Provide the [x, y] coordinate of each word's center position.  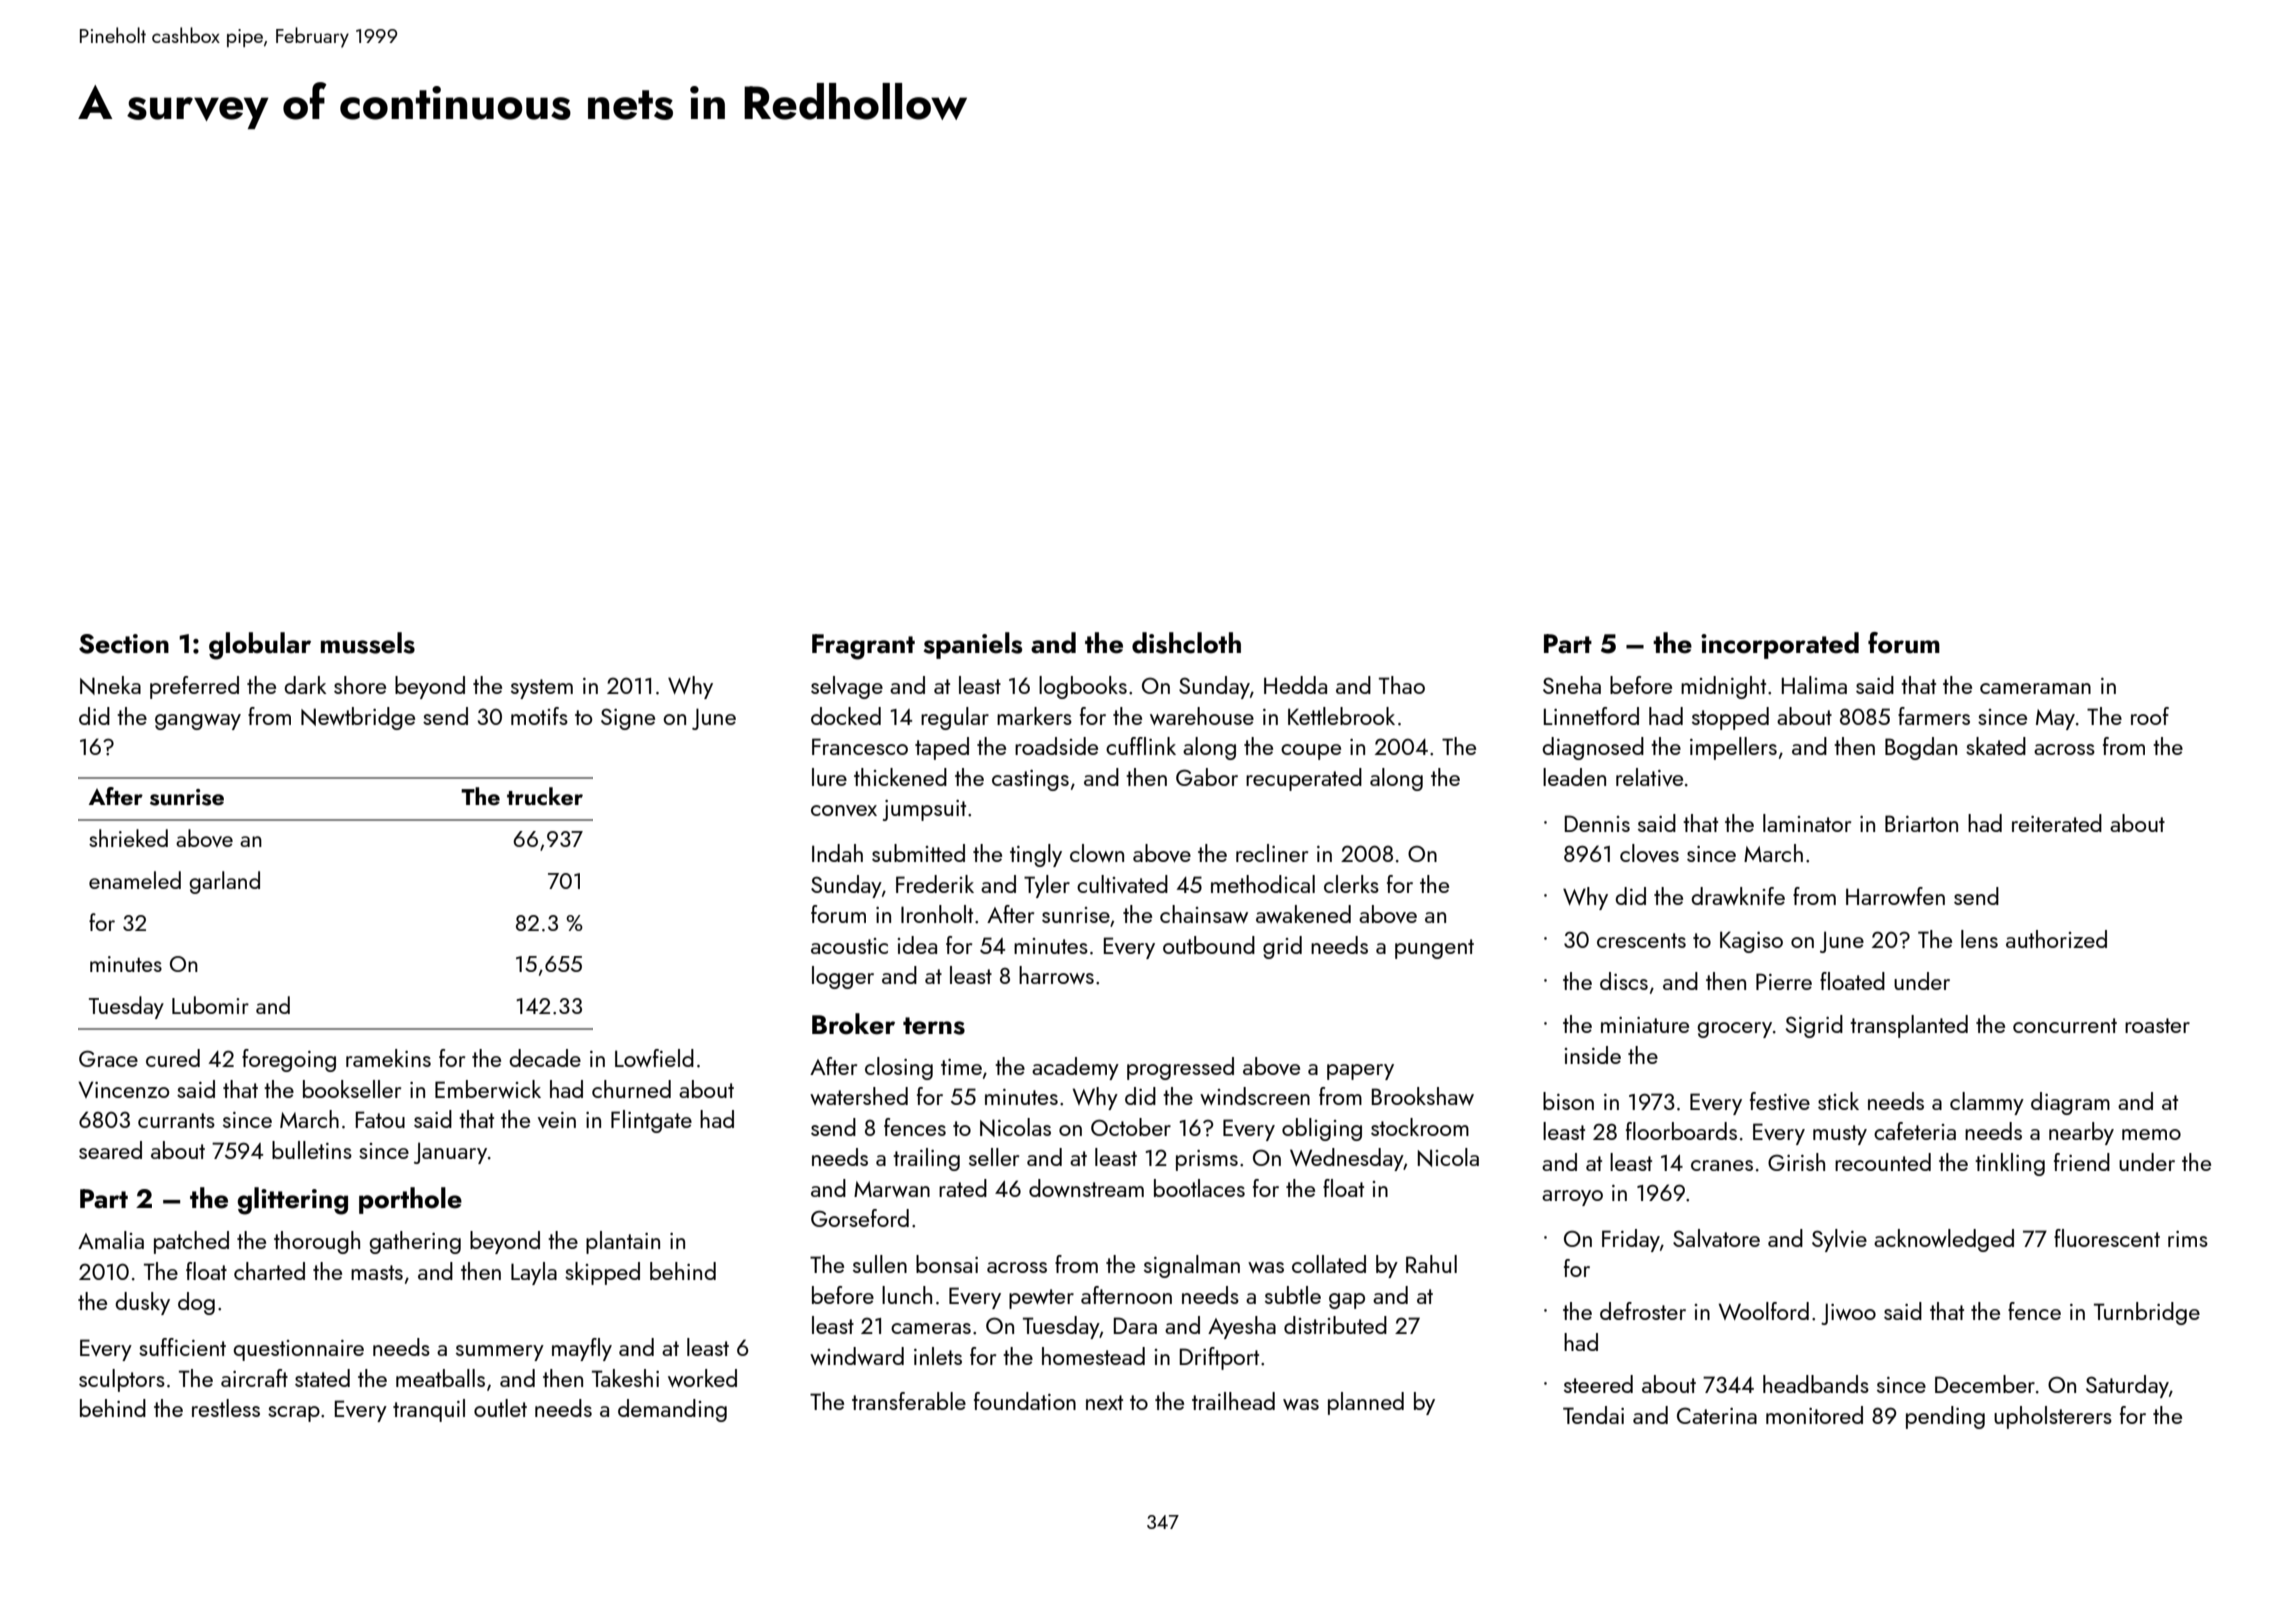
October [1131, 1127]
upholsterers [2053, 1417]
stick [1838, 1101]
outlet [500, 1408]
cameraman [2035, 688]
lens [1979, 939]
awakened [1303, 914]
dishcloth [1186, 643]
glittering [293, 1201]
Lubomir [210, 1005]
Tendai [1593, 1415]
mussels [368, 643]
